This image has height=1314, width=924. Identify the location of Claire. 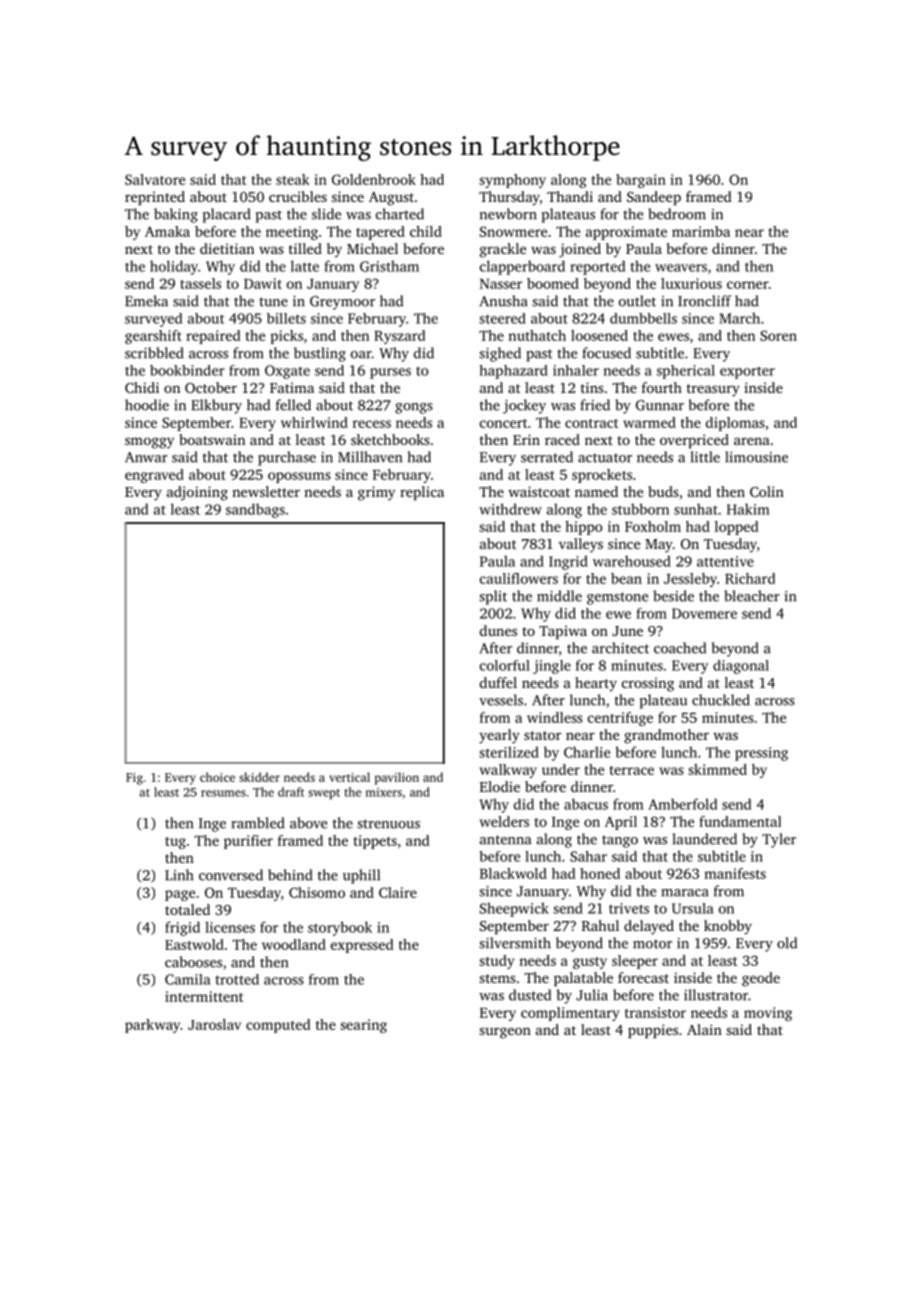
(398, 892).
